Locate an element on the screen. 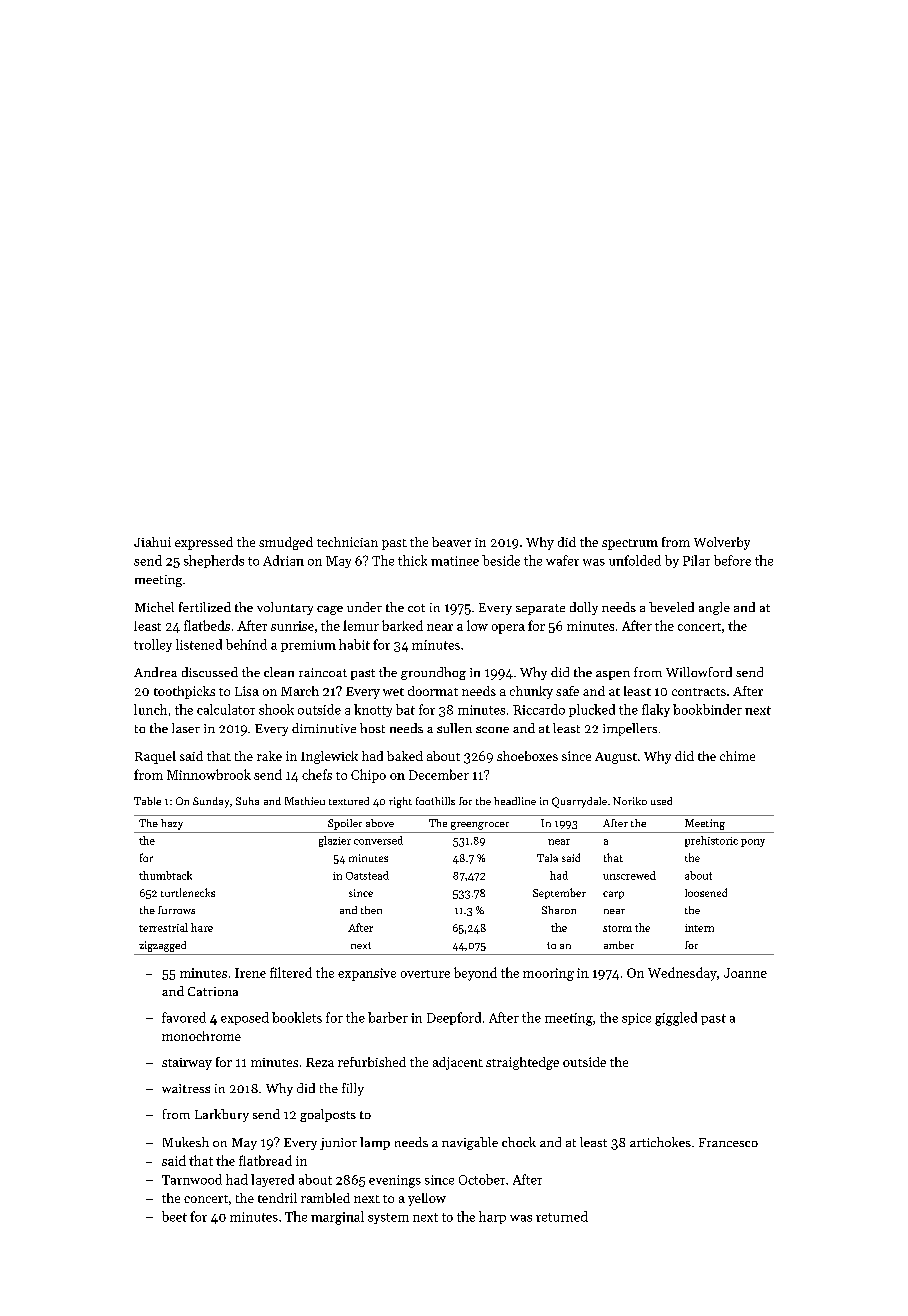 This screenshot has width=908, height=1316. returned is located at coordinates (562, 1216).
